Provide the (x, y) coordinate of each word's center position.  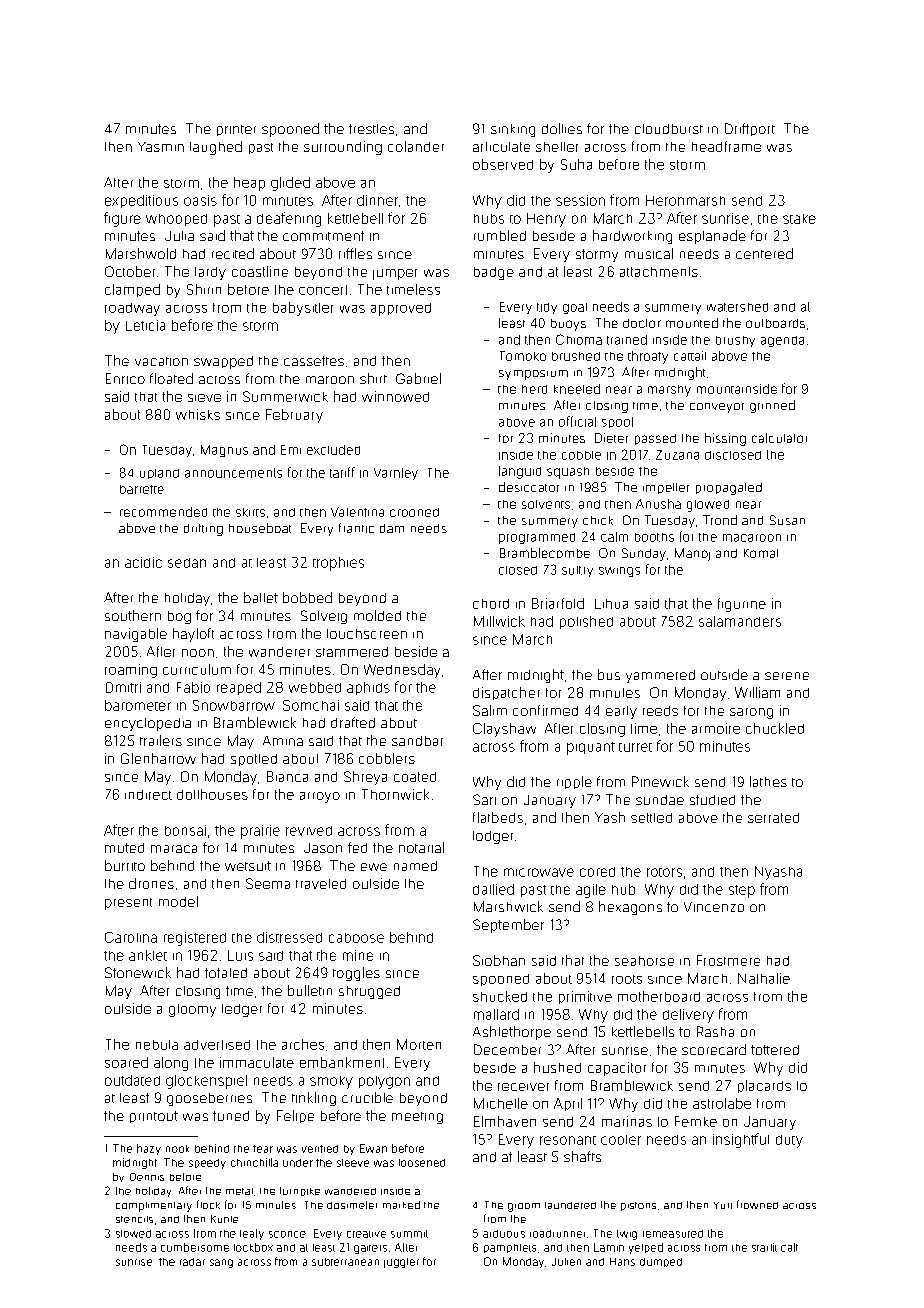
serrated (773, 818)
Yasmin (161, 147)
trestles (371, 129)
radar (192, 1262)
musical (649, 253)
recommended (163, 512)
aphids (368, 688)
